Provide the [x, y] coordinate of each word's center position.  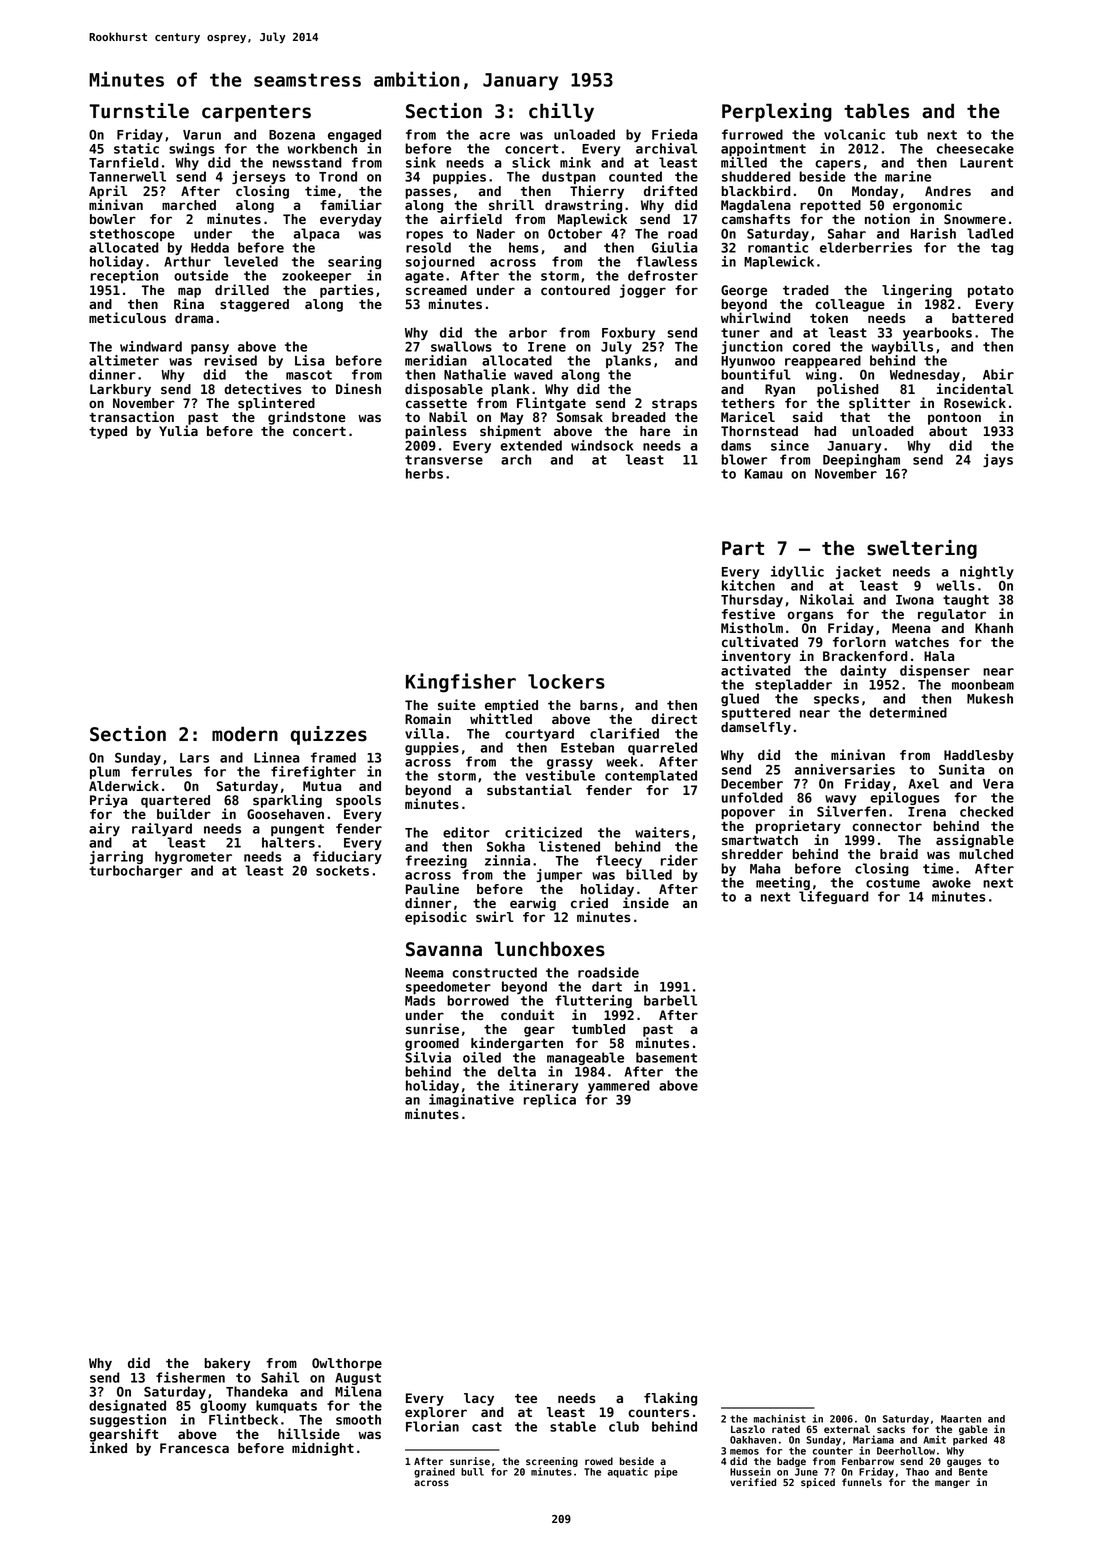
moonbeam [983, 684]
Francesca [194, 1448]
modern [245, 734]
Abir [998, 374]
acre [494, 136]
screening [552, 1462]
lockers [566, 681]
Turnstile [139, 111]
